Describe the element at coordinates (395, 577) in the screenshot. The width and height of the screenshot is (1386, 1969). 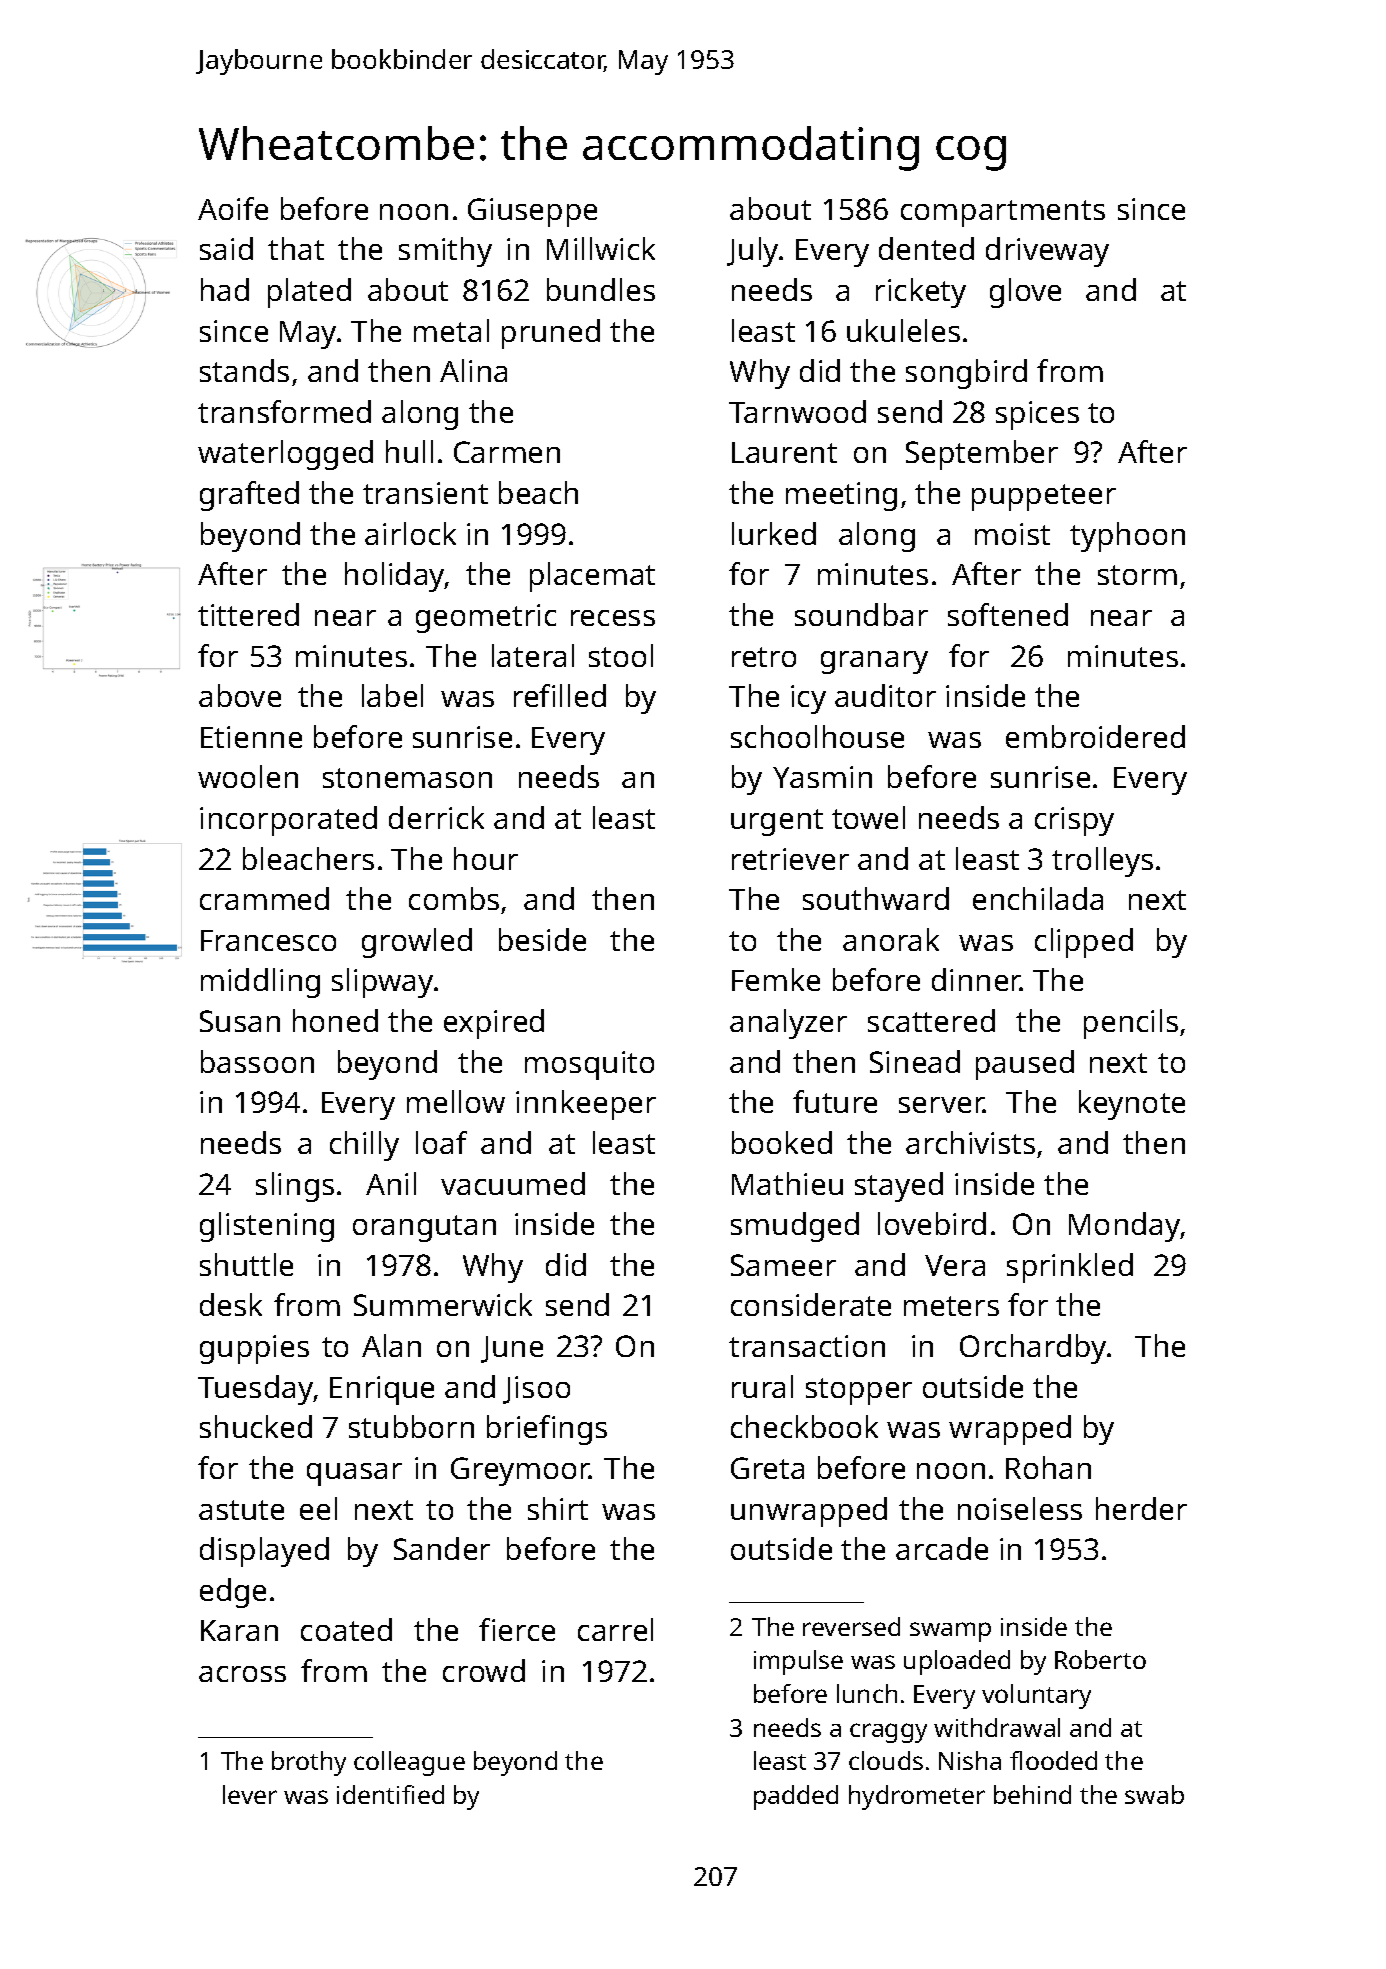
I see `holiday` at that location.
